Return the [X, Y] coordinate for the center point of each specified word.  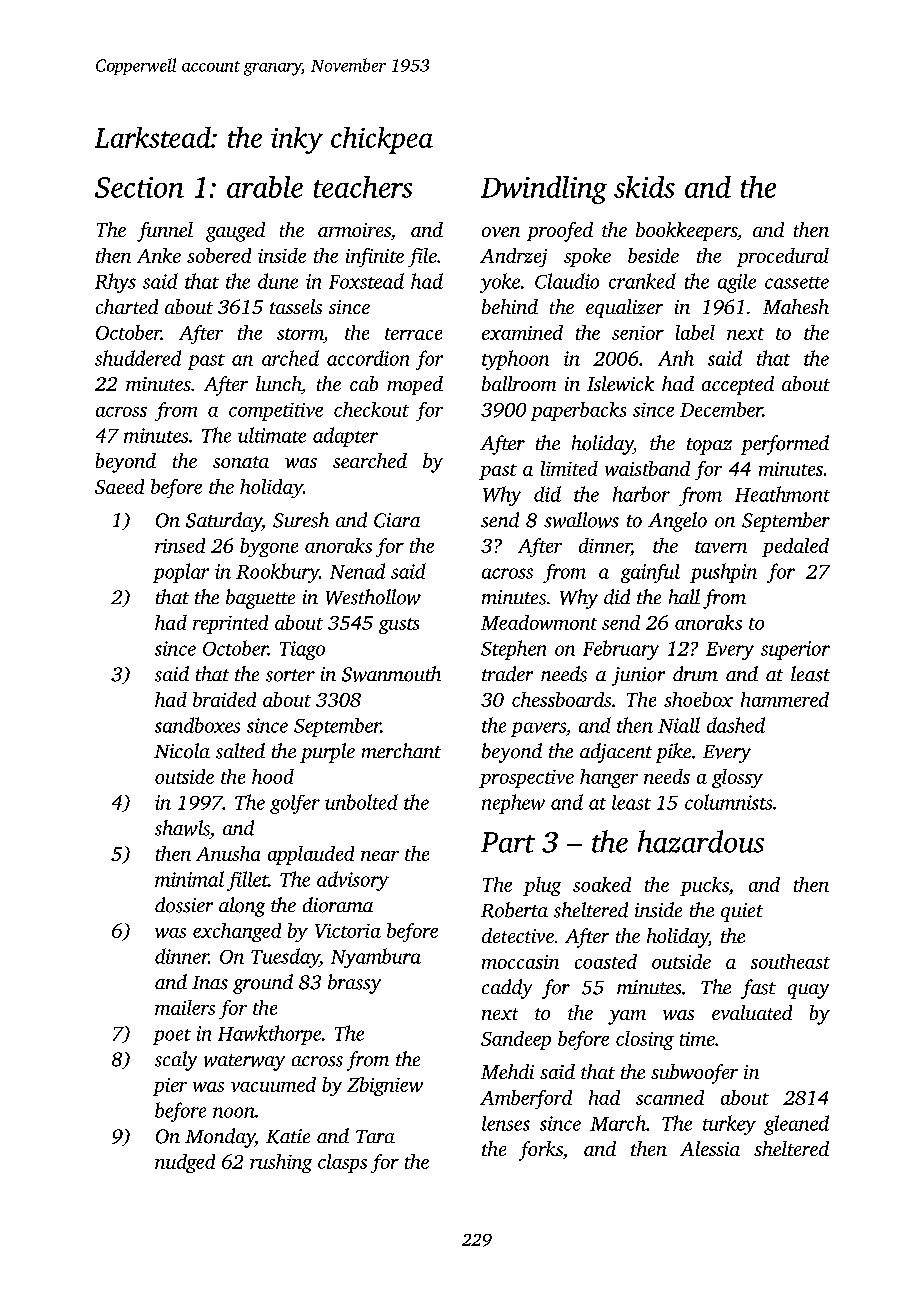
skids [644, 187]
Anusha [228, 853]
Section [139, 187]
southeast [790, 961]
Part [508, 842]
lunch [278, 383]
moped [415, 385]
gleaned [796, 1125]
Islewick [620, 383]
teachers [363, 187]
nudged [185, 1163]
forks [541, 1151]
